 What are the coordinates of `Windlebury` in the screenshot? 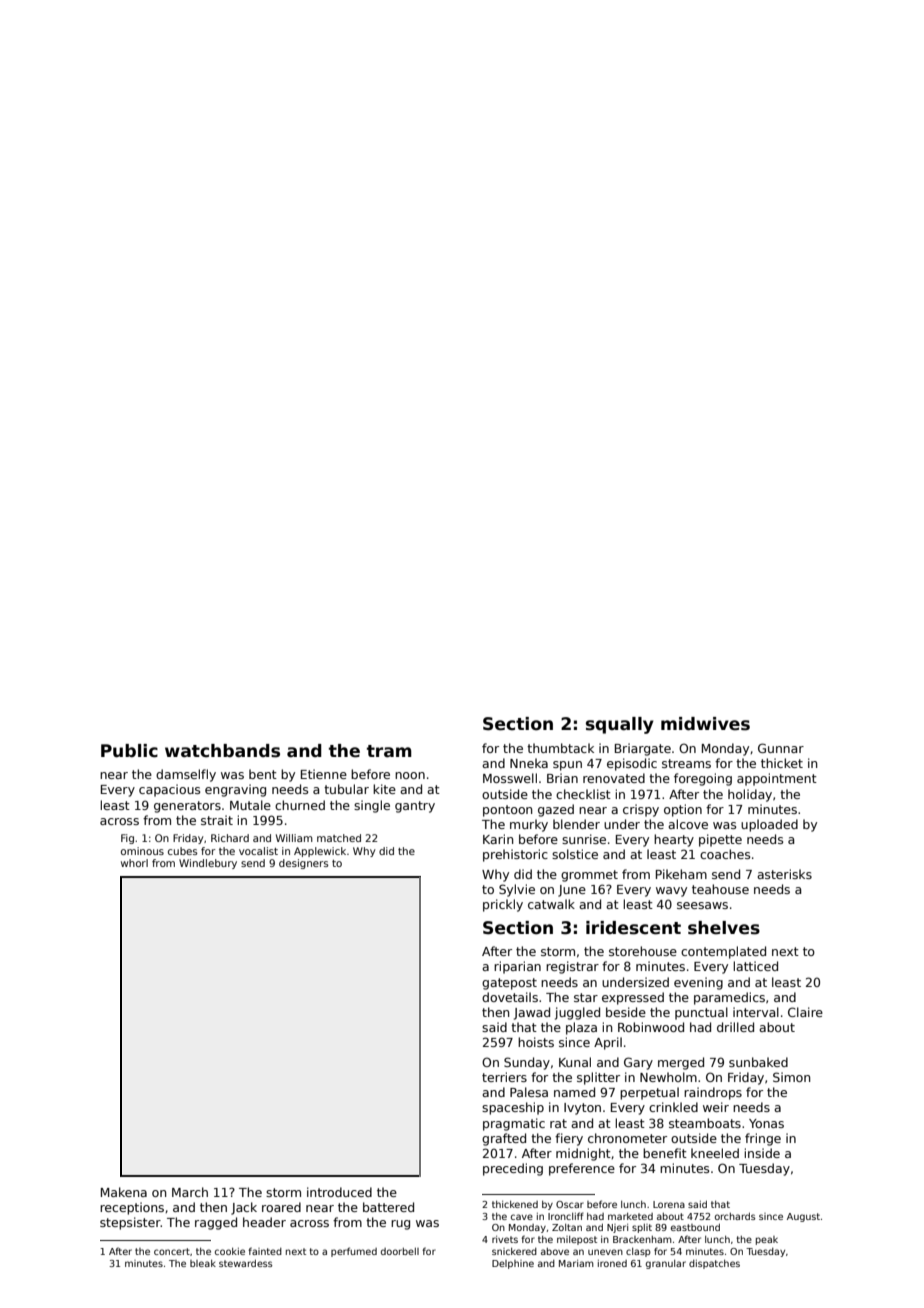 It's located at (208, 864).
